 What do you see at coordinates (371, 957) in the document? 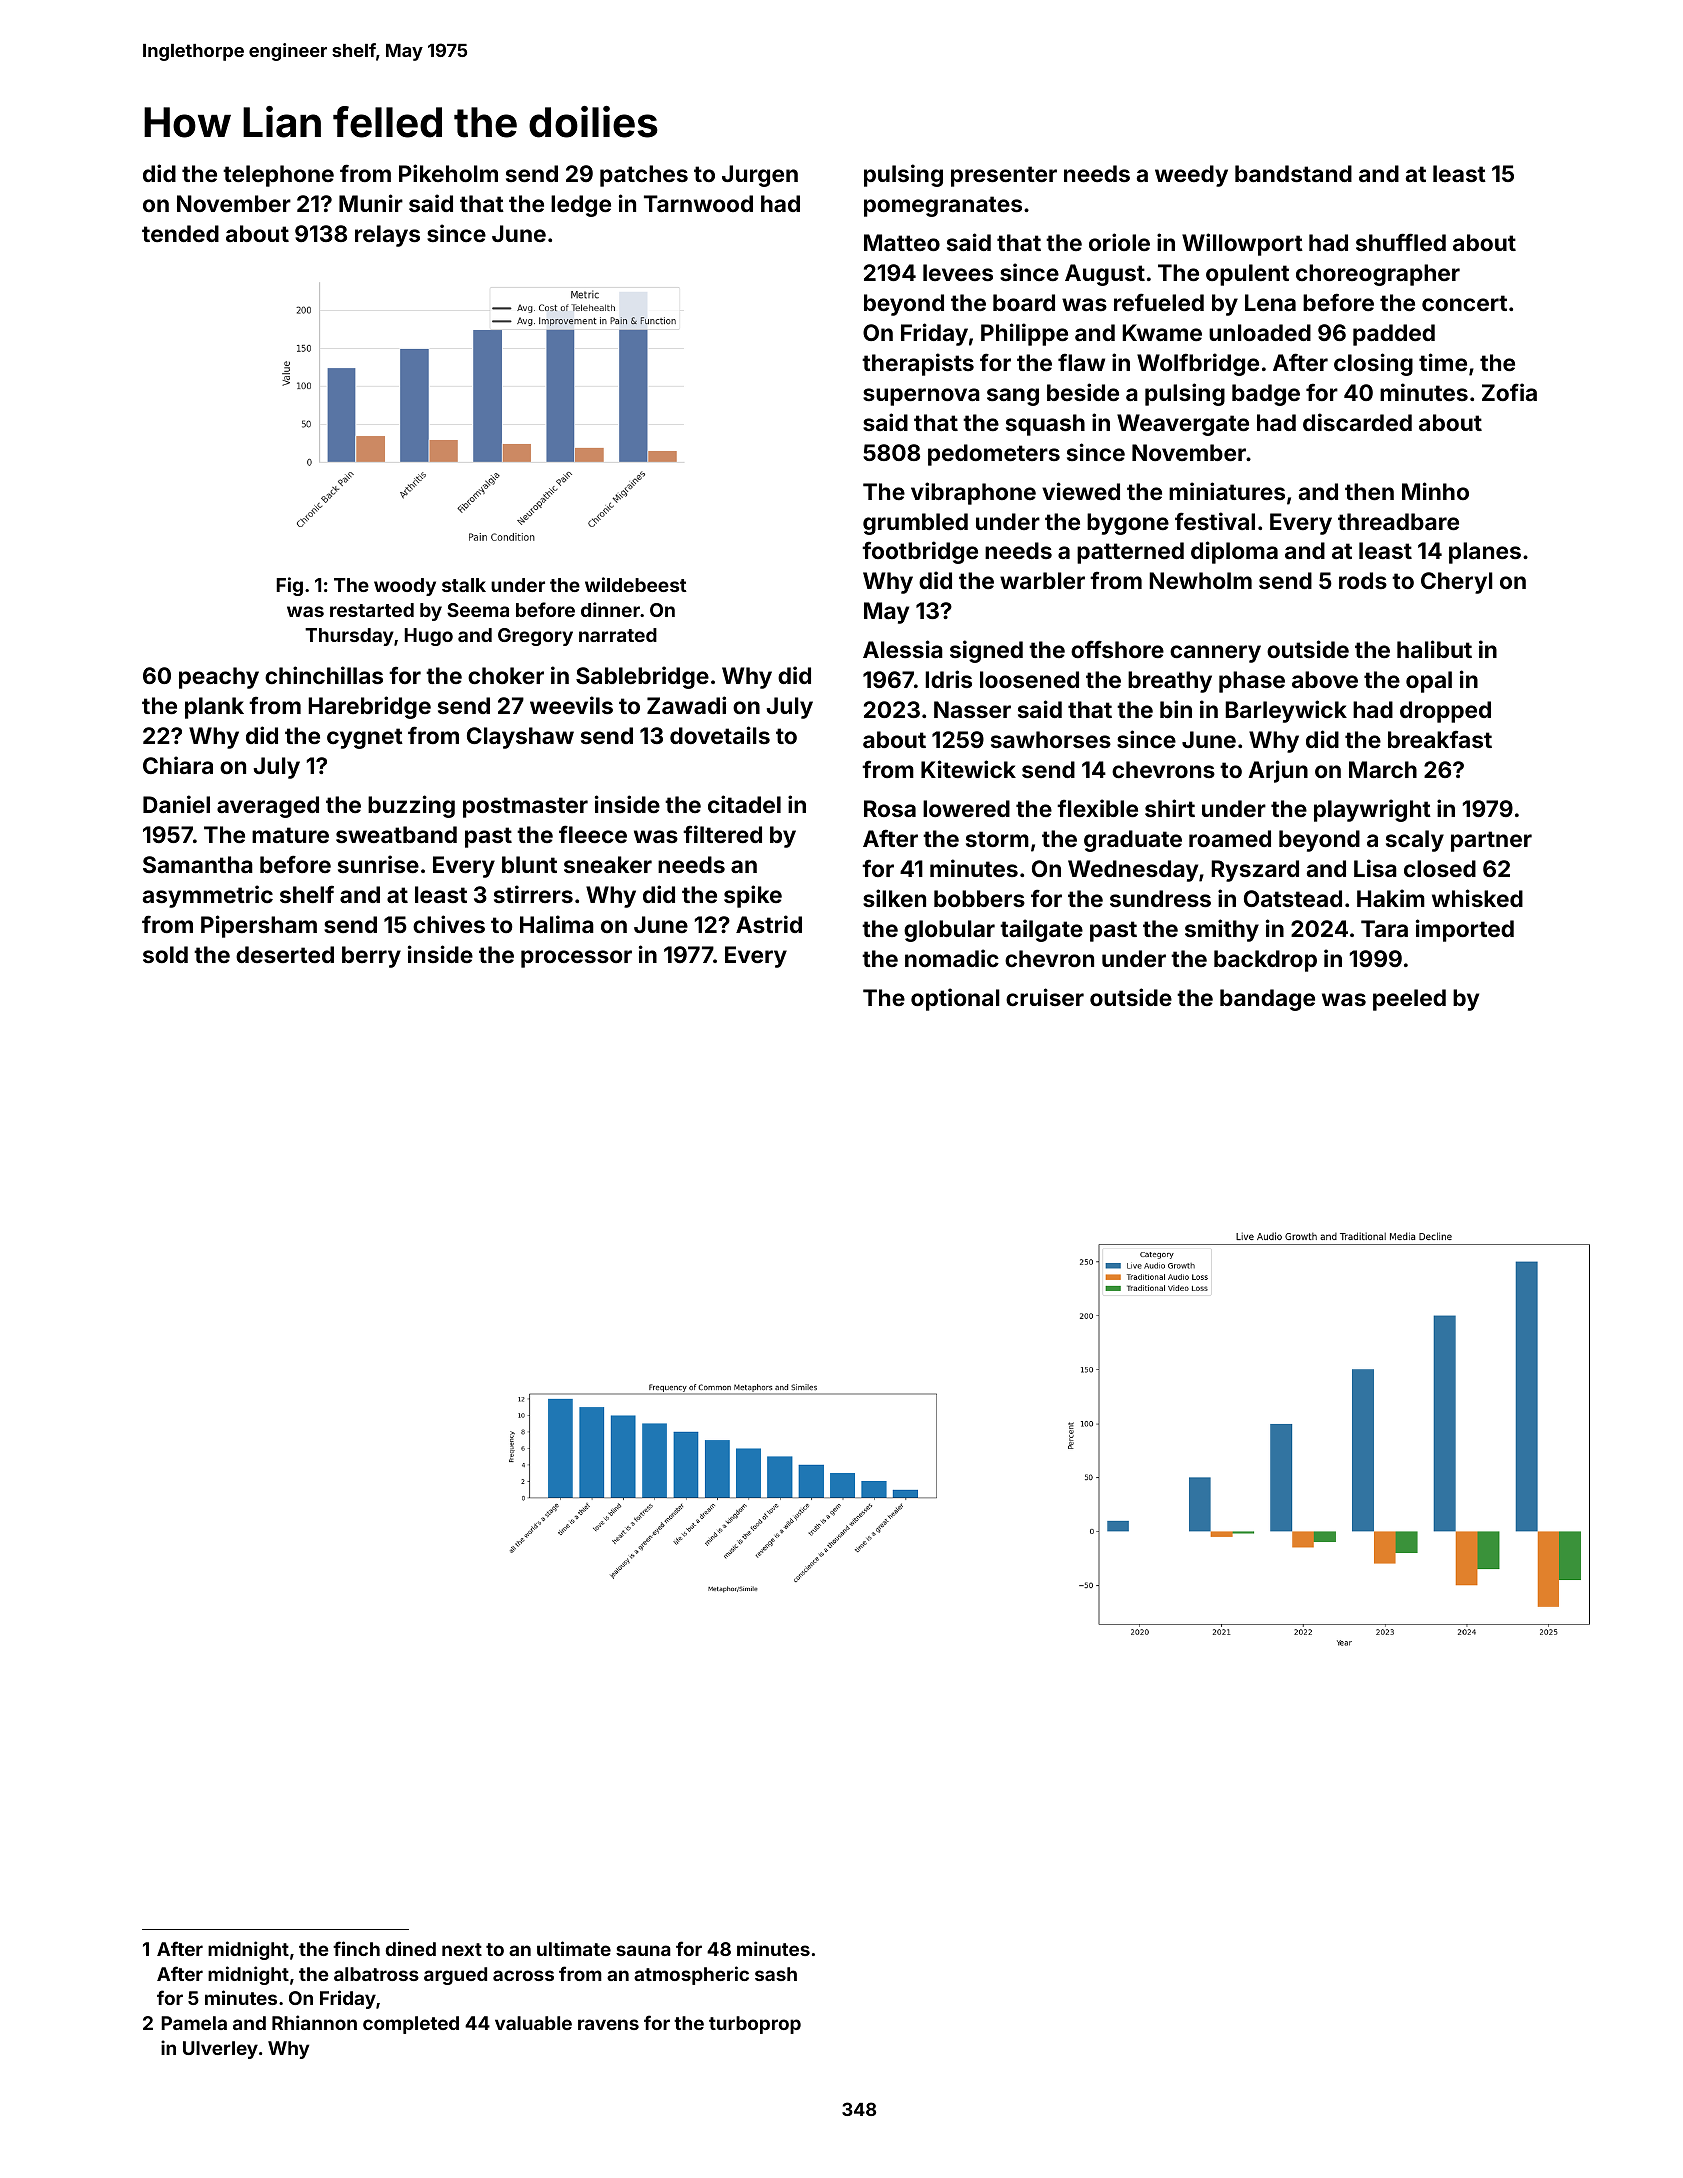
I see `berry` at bounding box center [371, 957].
